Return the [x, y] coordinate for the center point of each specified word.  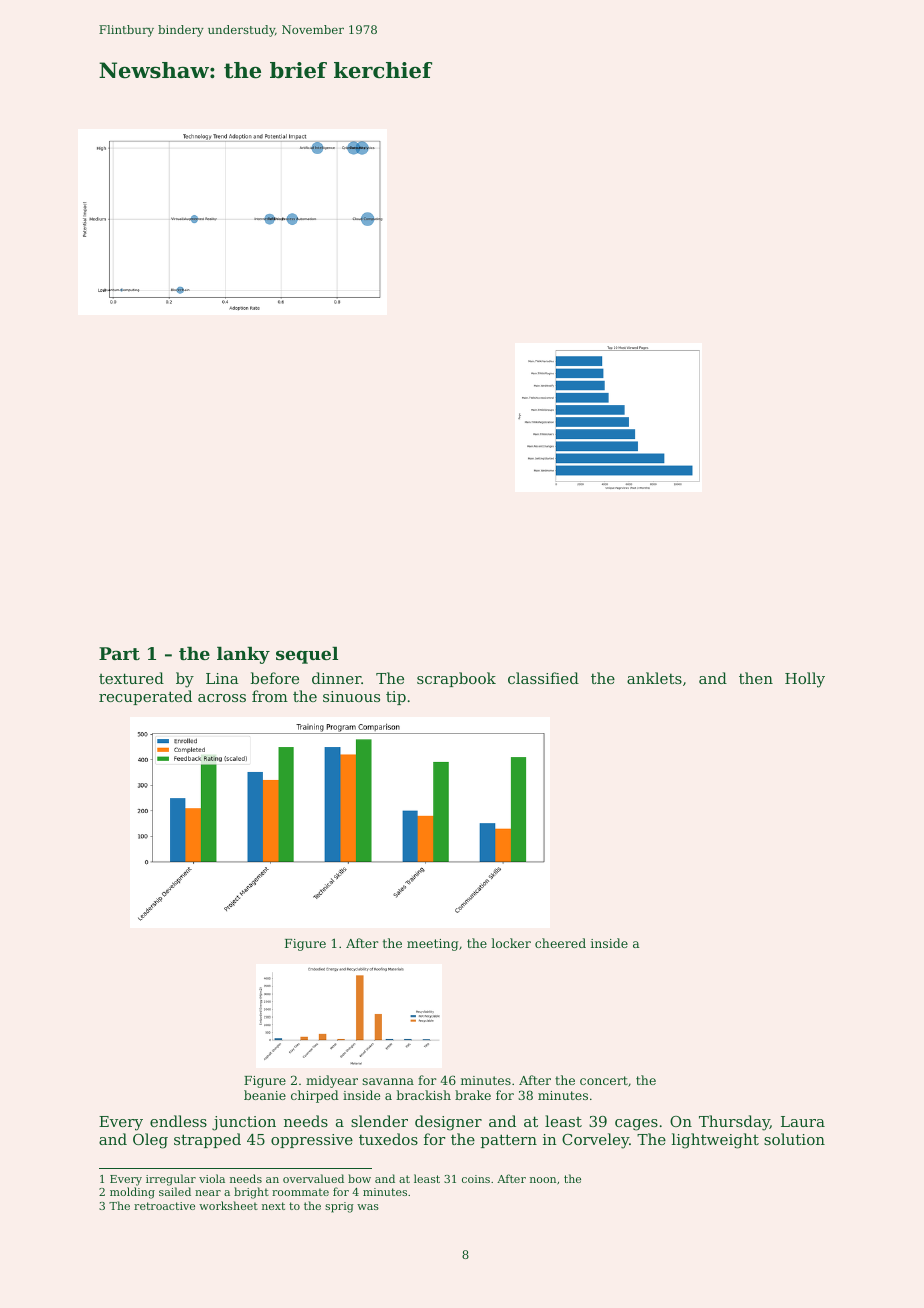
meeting [432, 945]
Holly [805, 680]
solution [794, 1139]
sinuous [351, 696]
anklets [654, 678]
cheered [560, 943]
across [222, 698]
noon [543, 1180]
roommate [300, 1192]
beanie [265, 1095]
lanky [243, 655]
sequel [307, 655]
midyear [332, 1081]
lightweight [715, 1141]
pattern [508, 1141]
